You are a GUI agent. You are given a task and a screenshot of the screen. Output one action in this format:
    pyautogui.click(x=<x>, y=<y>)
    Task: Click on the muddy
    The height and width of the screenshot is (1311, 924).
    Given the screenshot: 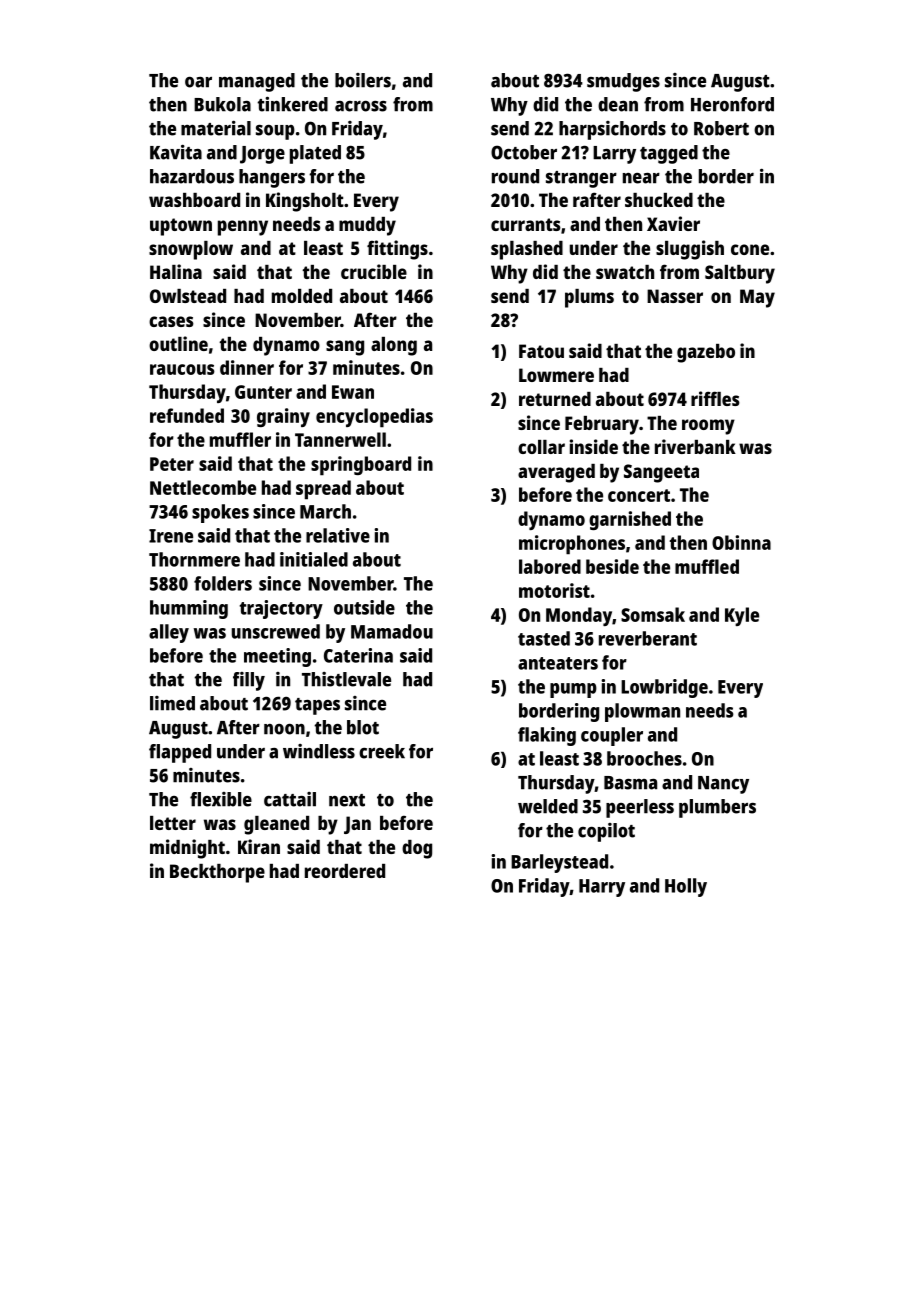 What is the action you would take?
    pyautogui.click(x=367, y=226)
